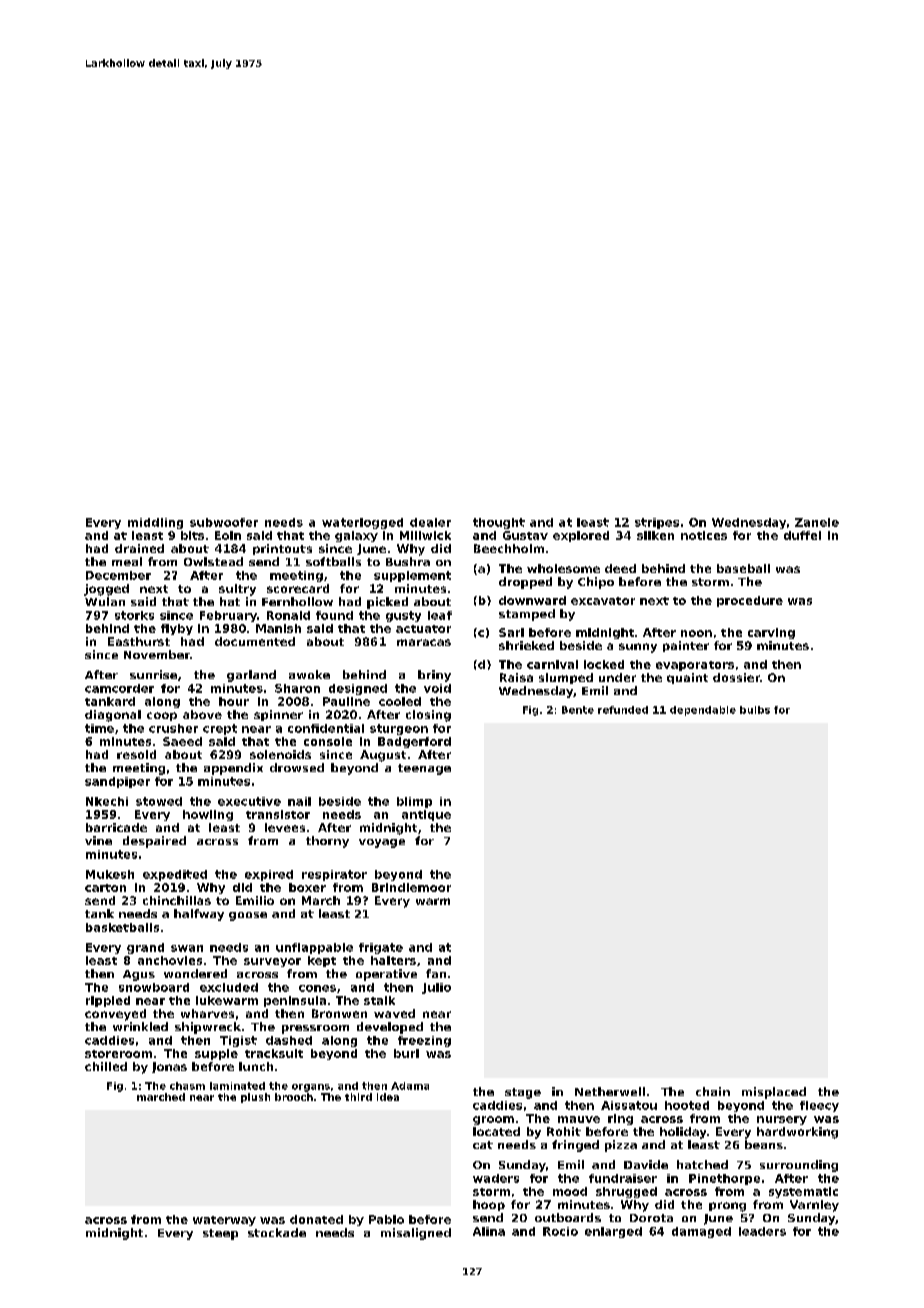  What do you see at coordinates (115, 1015) in the page?
I see `conveyed` at bounding box center [115, 1015].
